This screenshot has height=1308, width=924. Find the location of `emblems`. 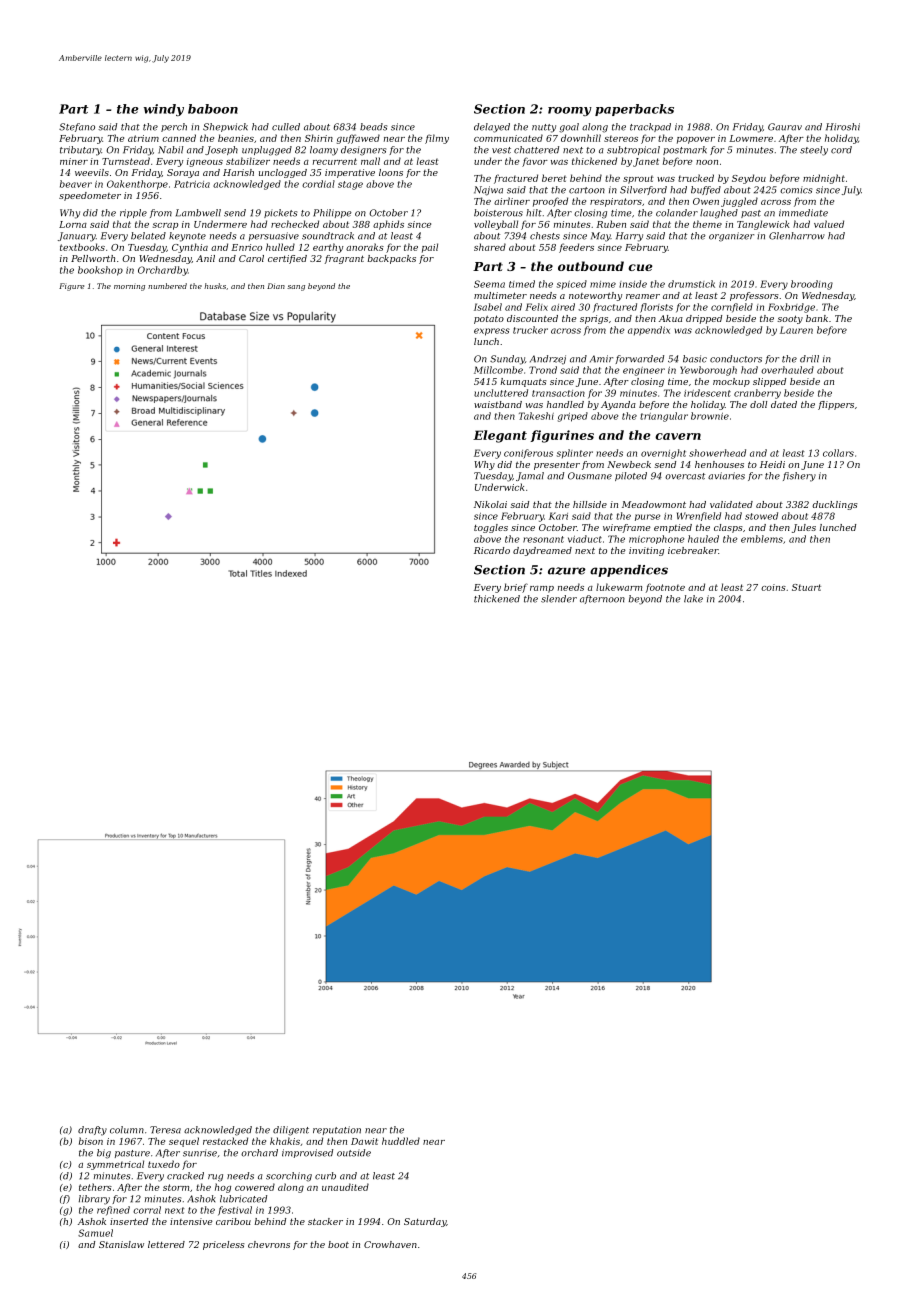

emblems is located at coordinates (762, 539).
